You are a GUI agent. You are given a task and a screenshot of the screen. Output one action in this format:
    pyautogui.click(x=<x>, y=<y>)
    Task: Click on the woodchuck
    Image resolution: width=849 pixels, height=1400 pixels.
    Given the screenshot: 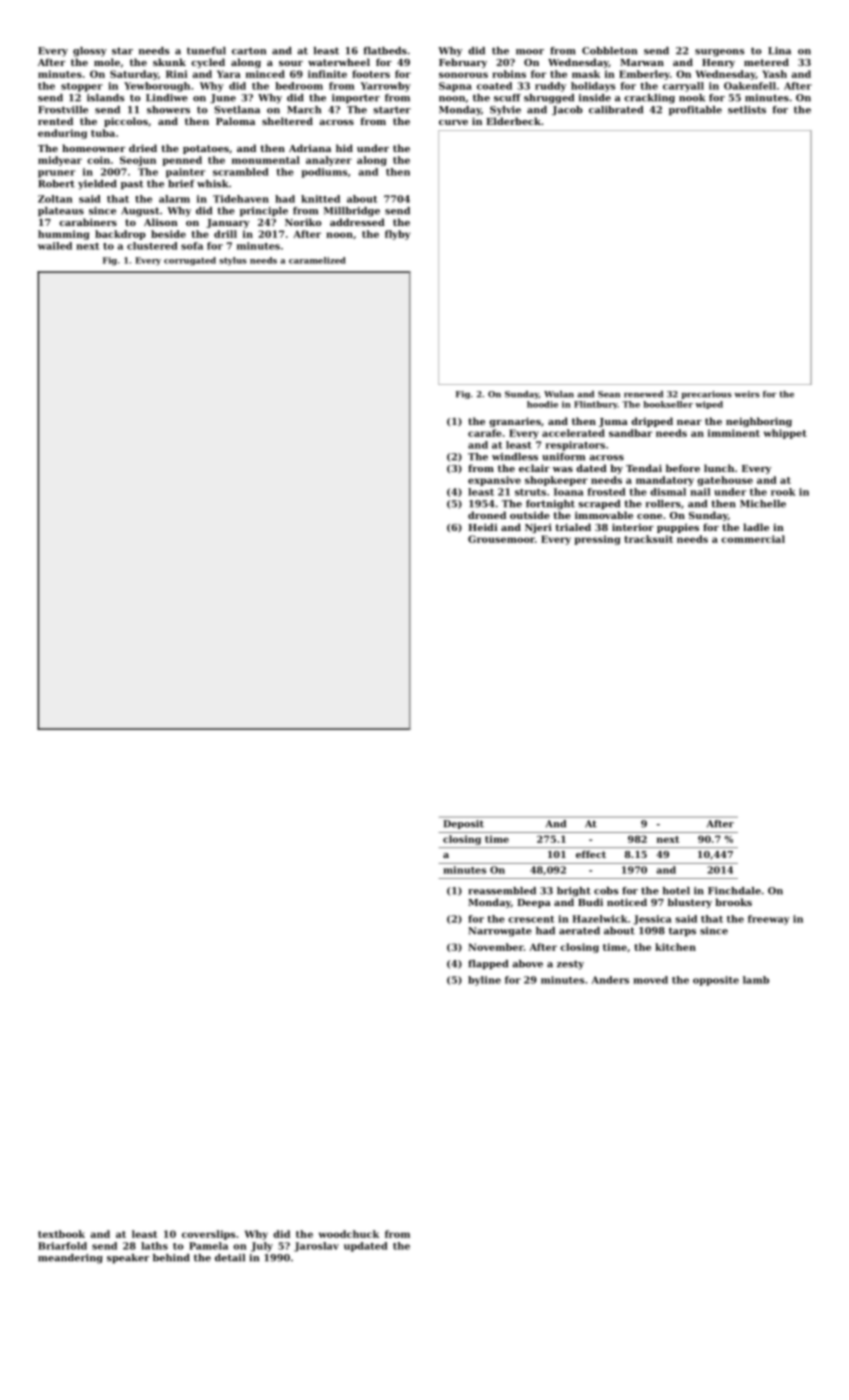 What is the action you would take?
    pyautogui.click(x=349, y=1234)
